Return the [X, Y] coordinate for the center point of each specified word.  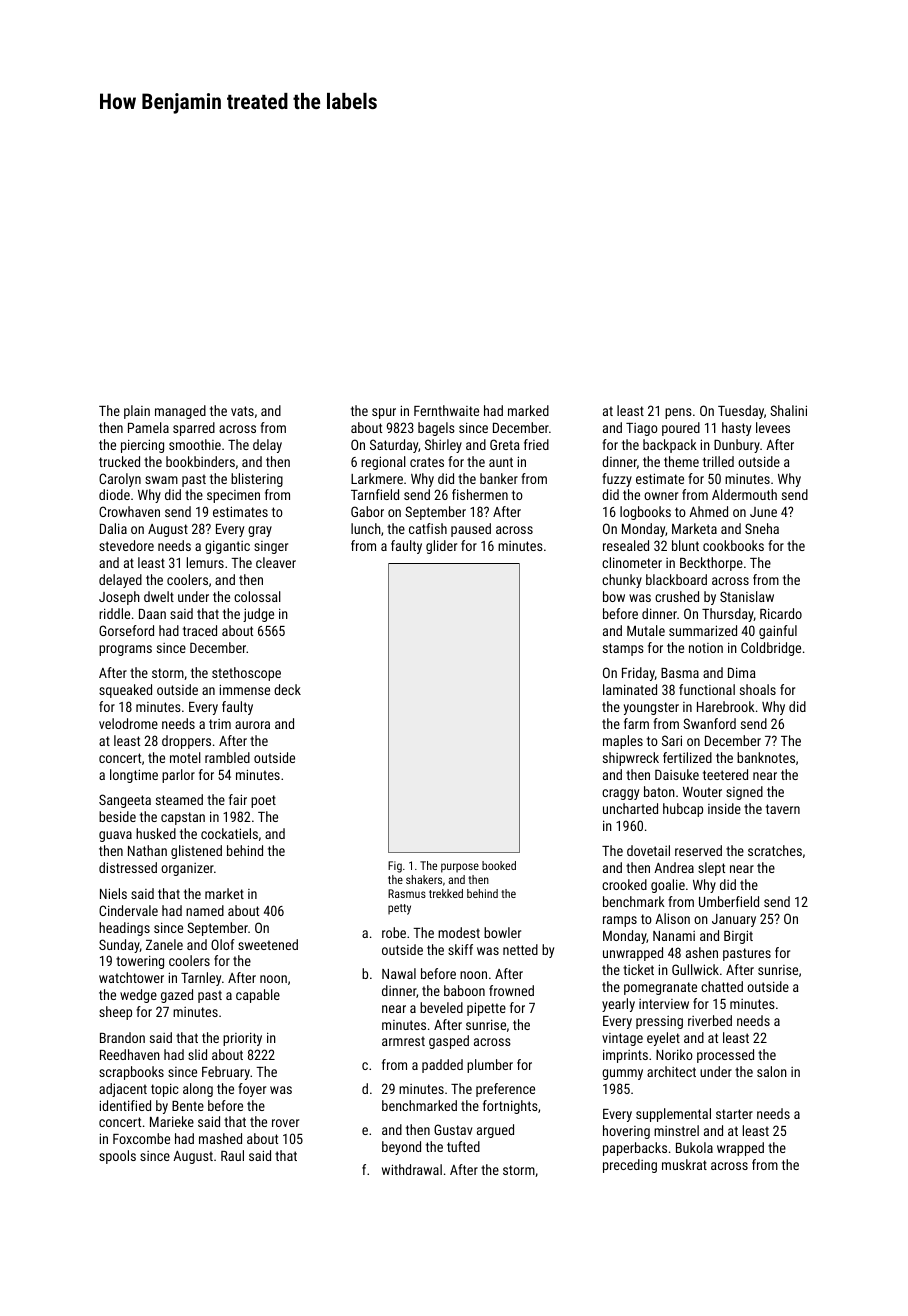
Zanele [164, 944]
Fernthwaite [446, 410]
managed [180, 412]
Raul [232, 1155]
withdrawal [412, 1169]
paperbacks [635, 1149]
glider [441, 547]
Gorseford [126, 630]
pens [678, 413]
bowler [502, 932]
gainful [778, 632]
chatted [722, 986]
